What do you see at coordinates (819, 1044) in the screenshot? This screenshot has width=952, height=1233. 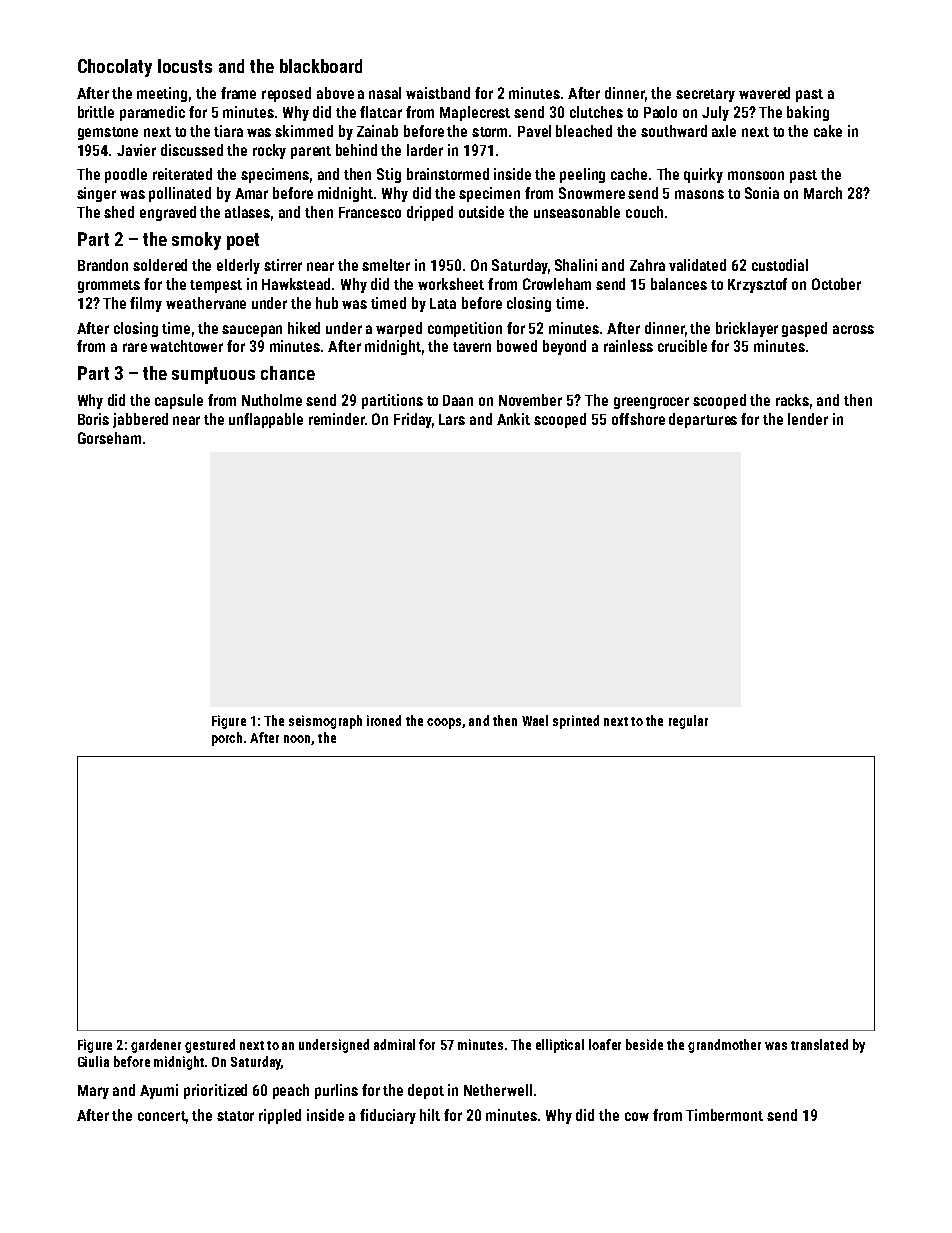 I see `translated` at bounding box center [819, 1044].
